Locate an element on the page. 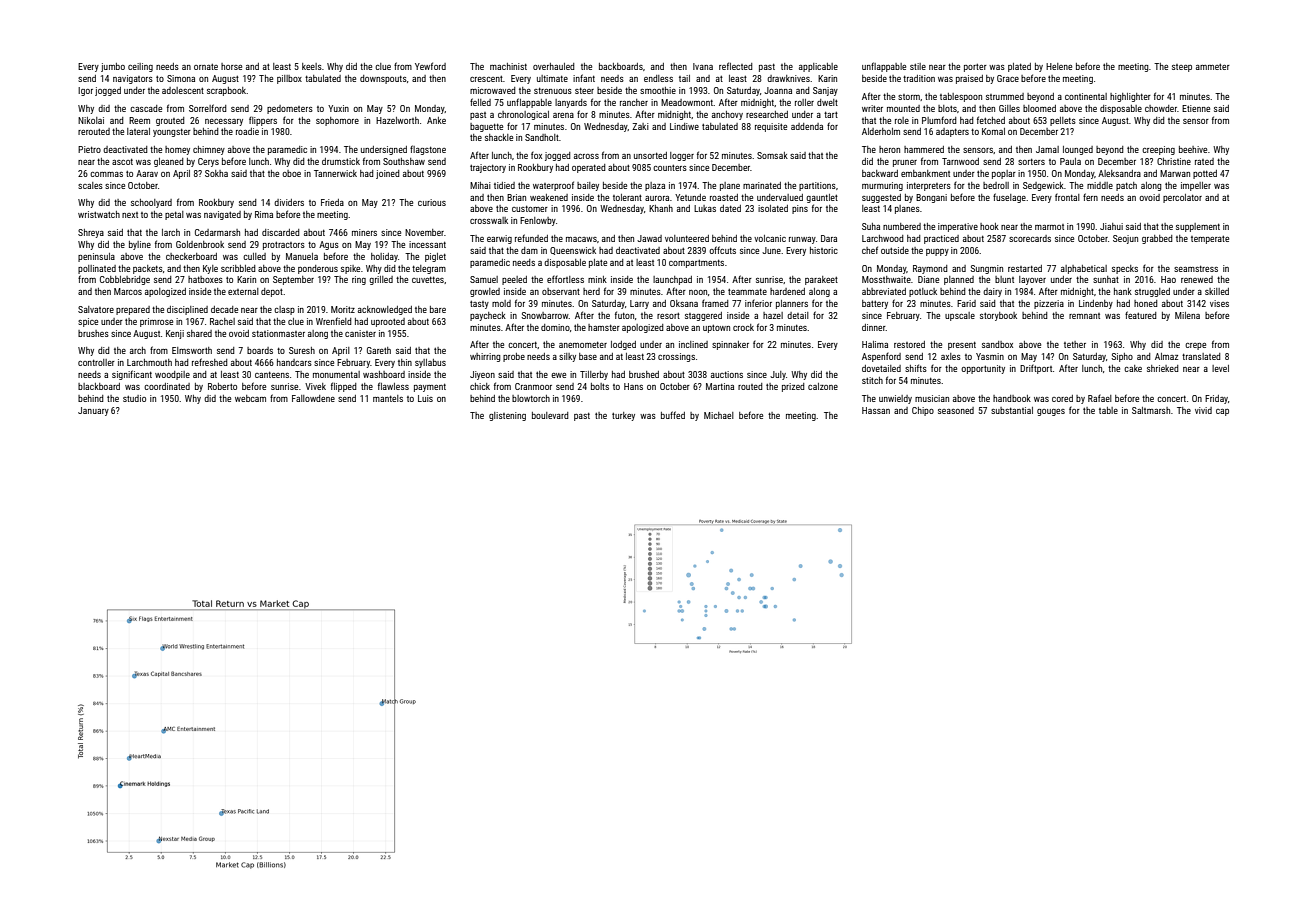  fuselage is located at coordinates (1009, 198).
